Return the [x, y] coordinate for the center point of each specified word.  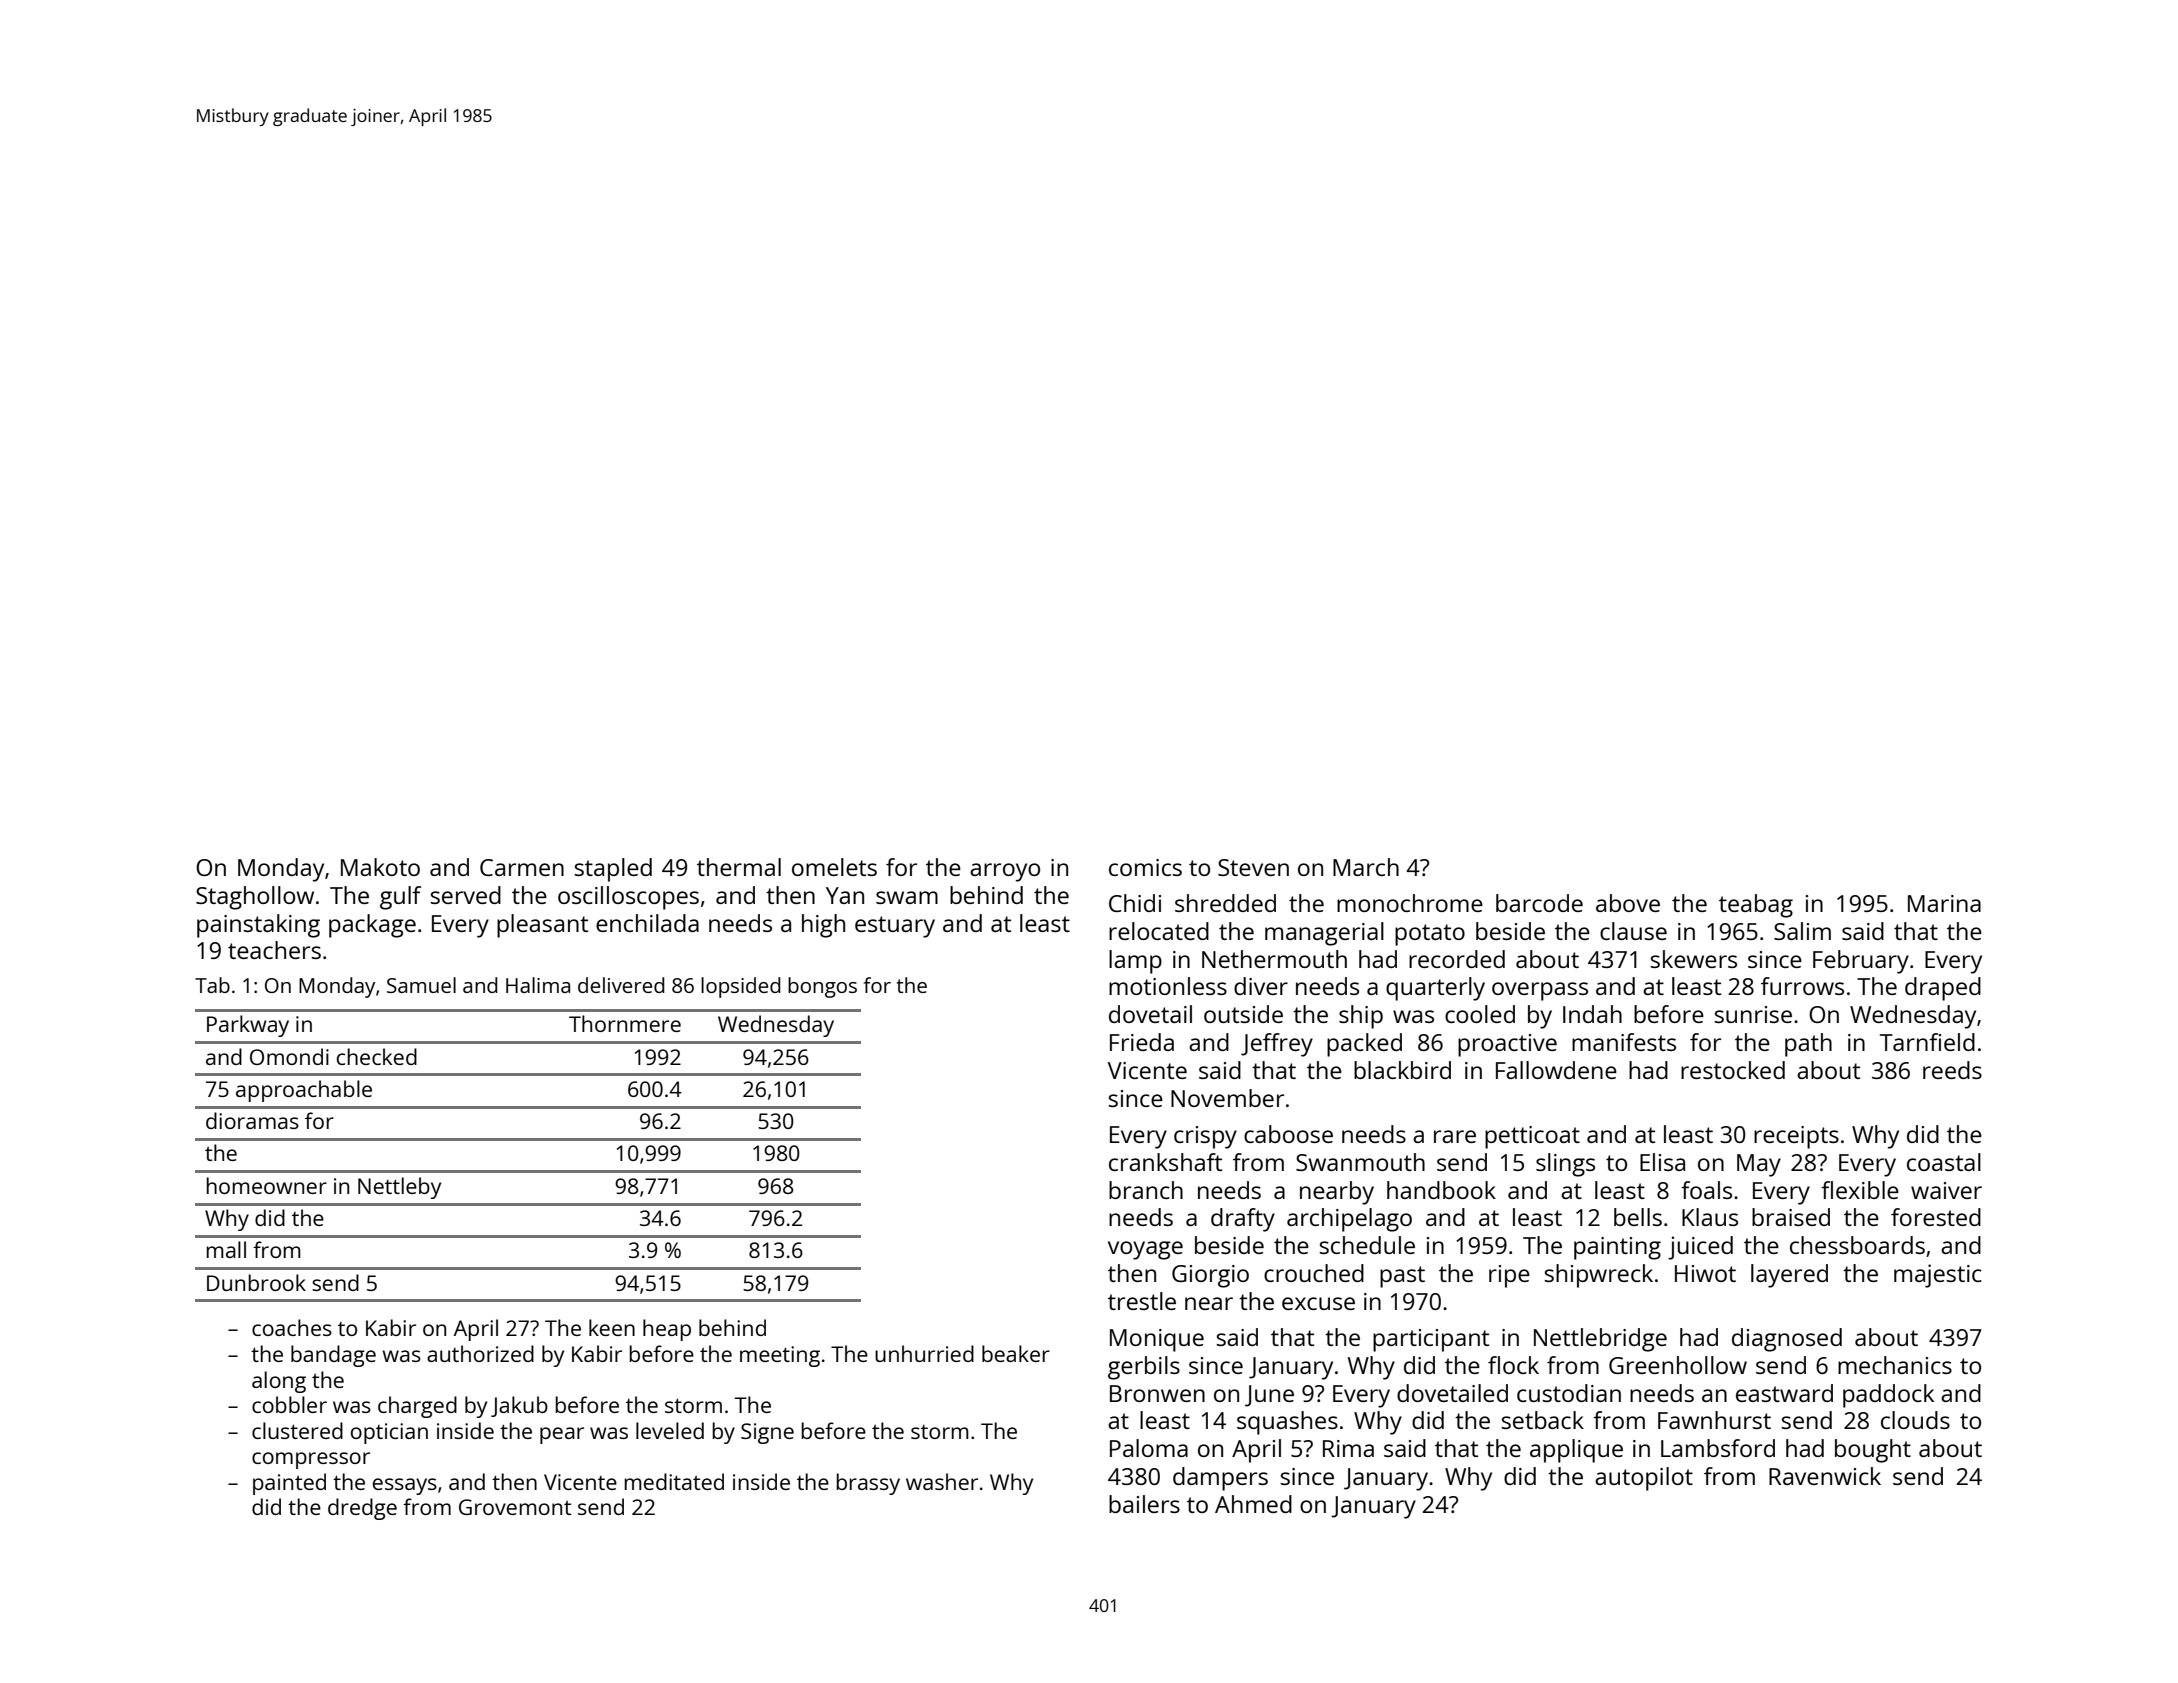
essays [405, 1486]
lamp [1135, 962]
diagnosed [1787, 1340]
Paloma [1149, 1448]
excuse [1318, 1303]
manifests [1624, 1042]
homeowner [266, 1185]
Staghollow [255, 898]
